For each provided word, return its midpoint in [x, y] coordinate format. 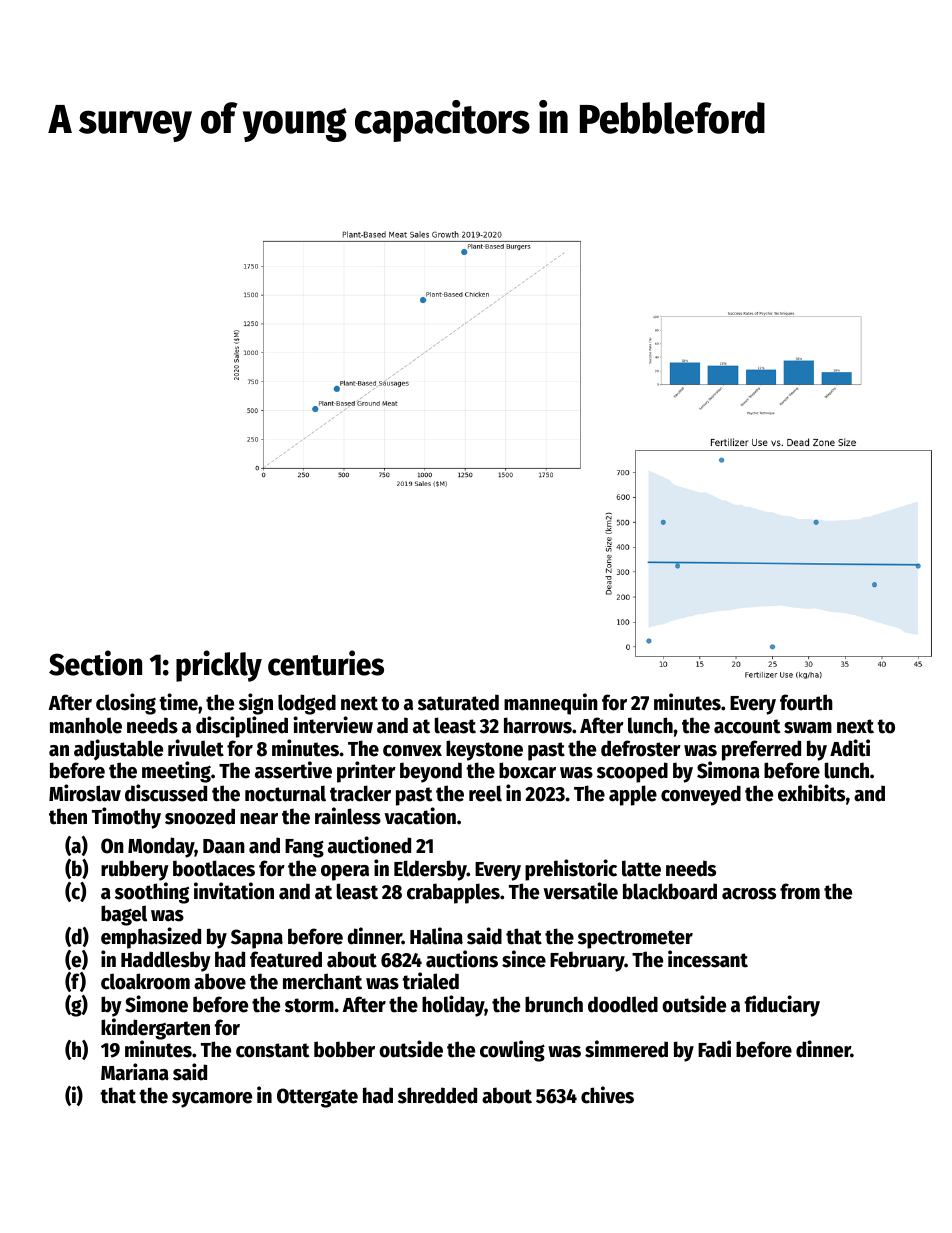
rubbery [135, 870]
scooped [632, 772]
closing [126, 704]
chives [607, 1095]
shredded [437, 1095]
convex [412, 751]
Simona [728, 770]
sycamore [212, 1100]
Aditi [850, 748]
